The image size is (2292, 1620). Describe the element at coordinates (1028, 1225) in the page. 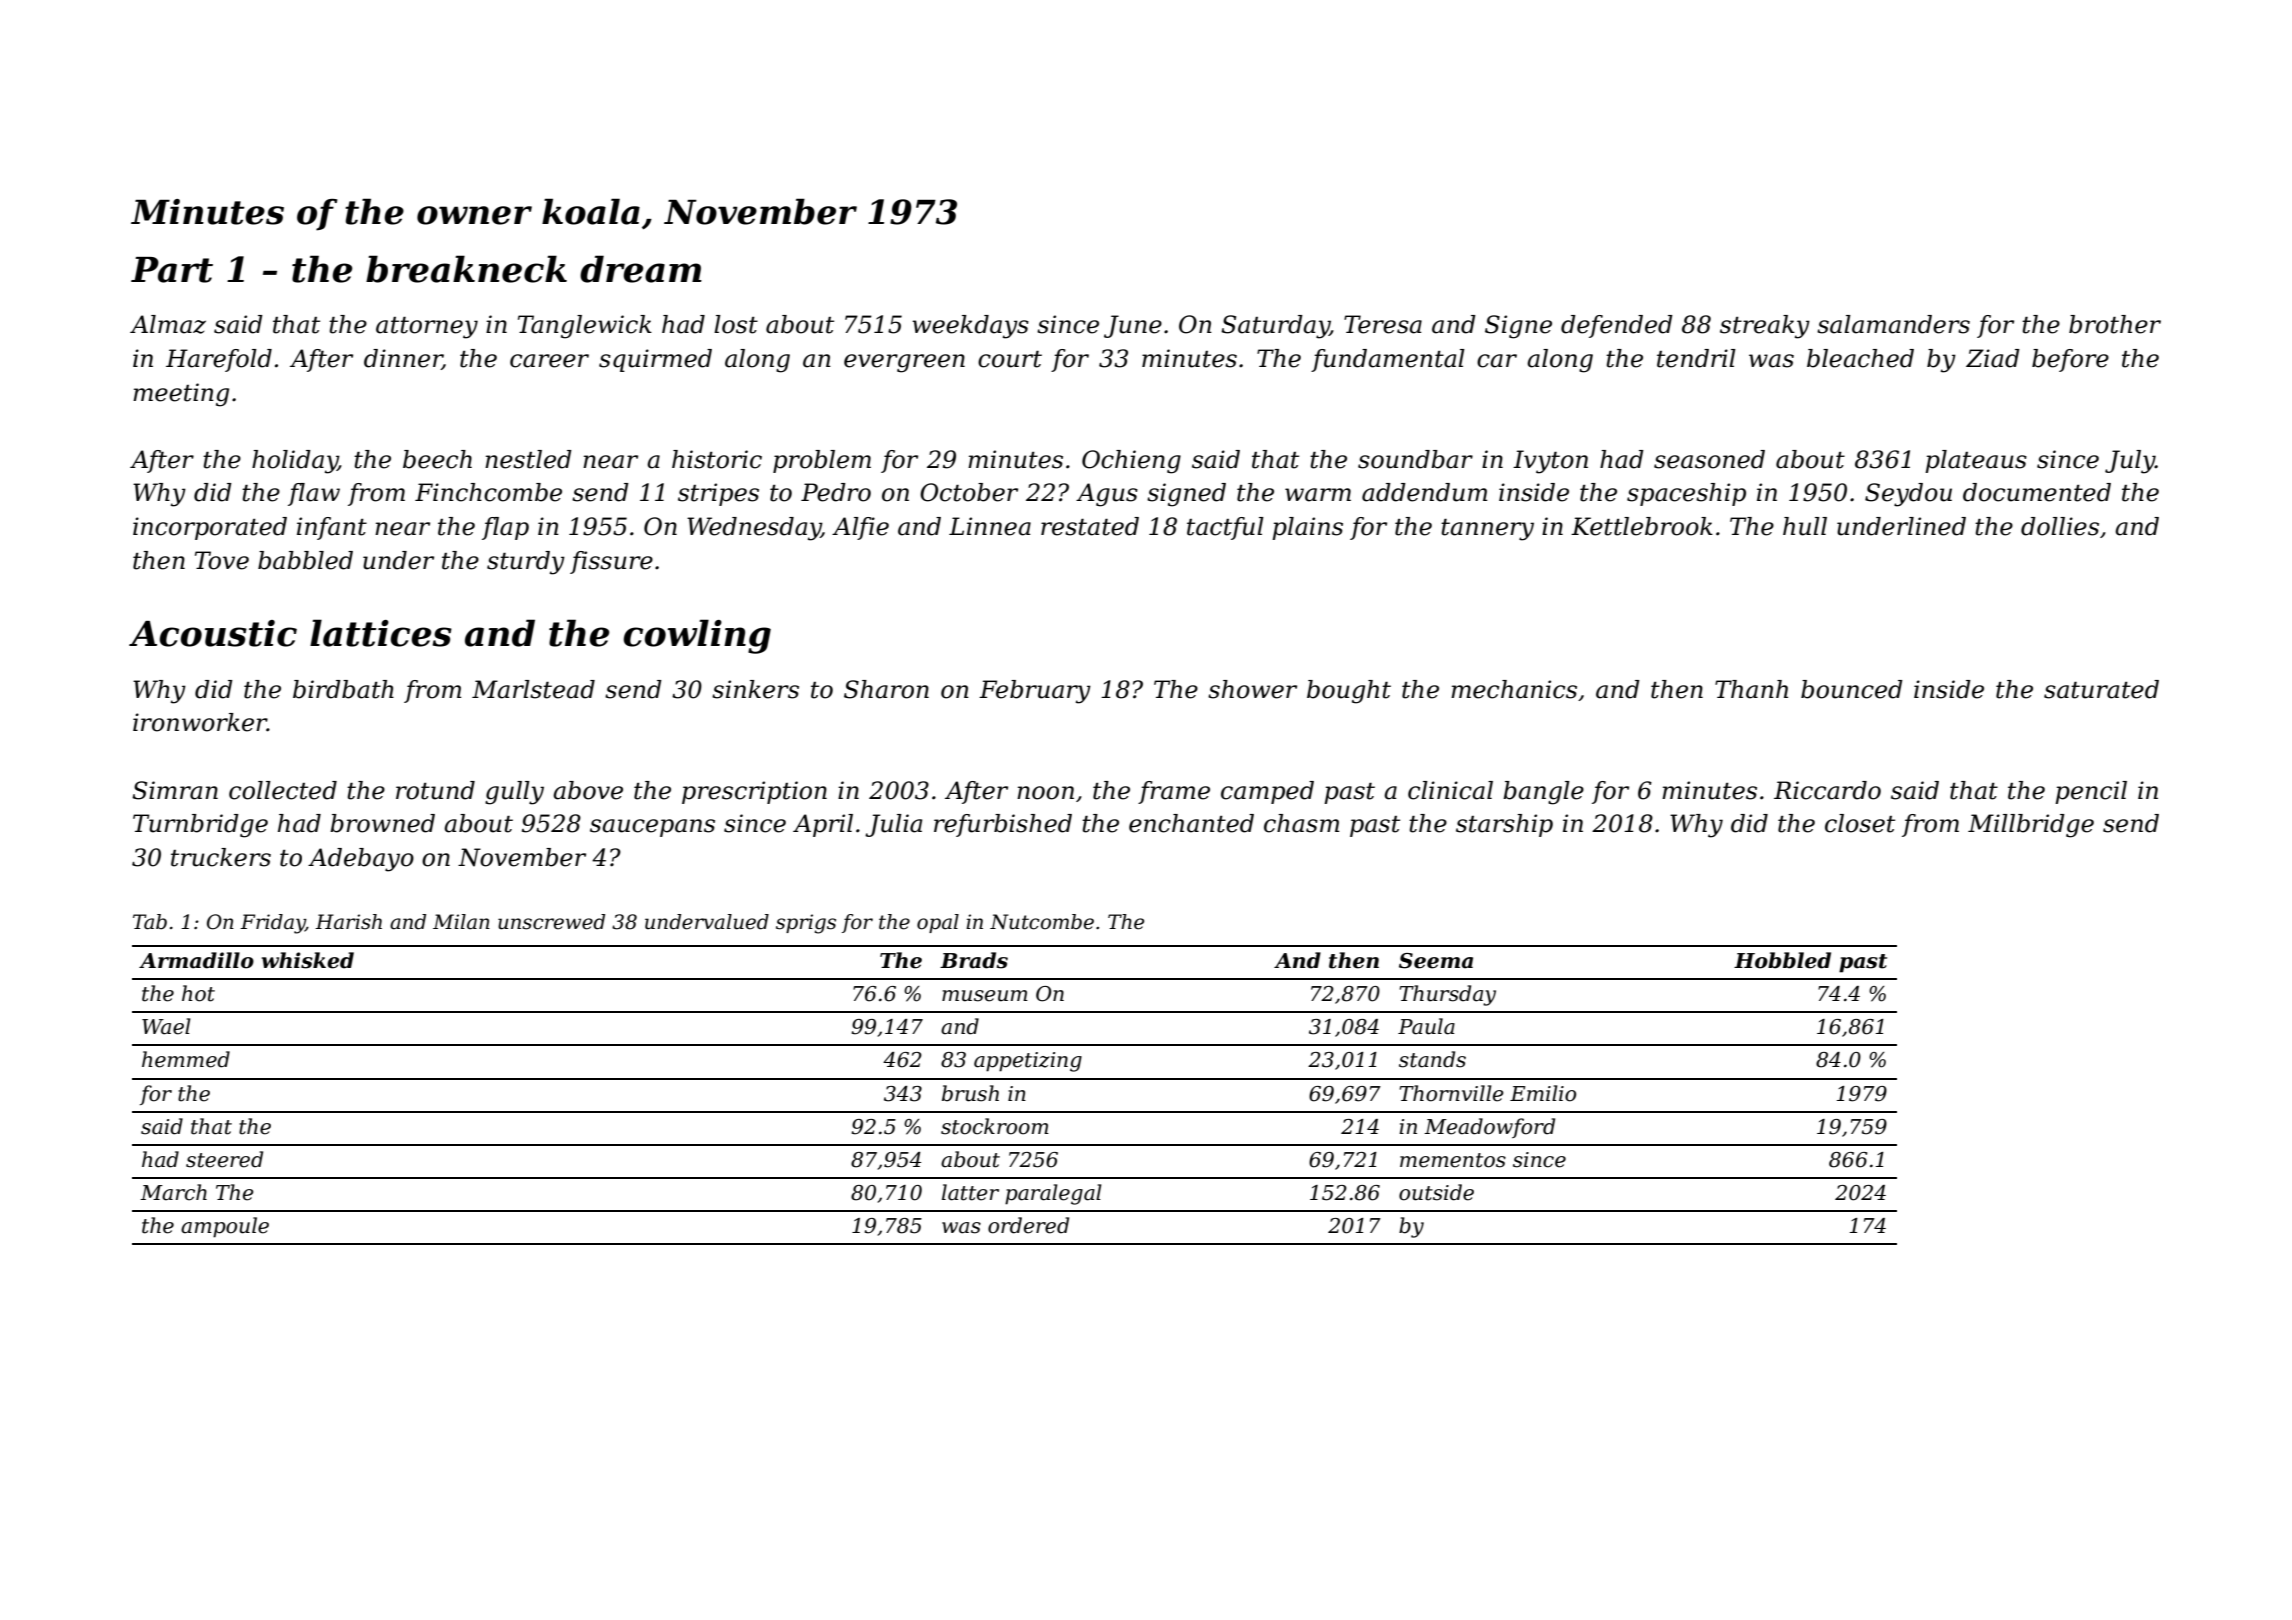

I see `ordered` at that location.
